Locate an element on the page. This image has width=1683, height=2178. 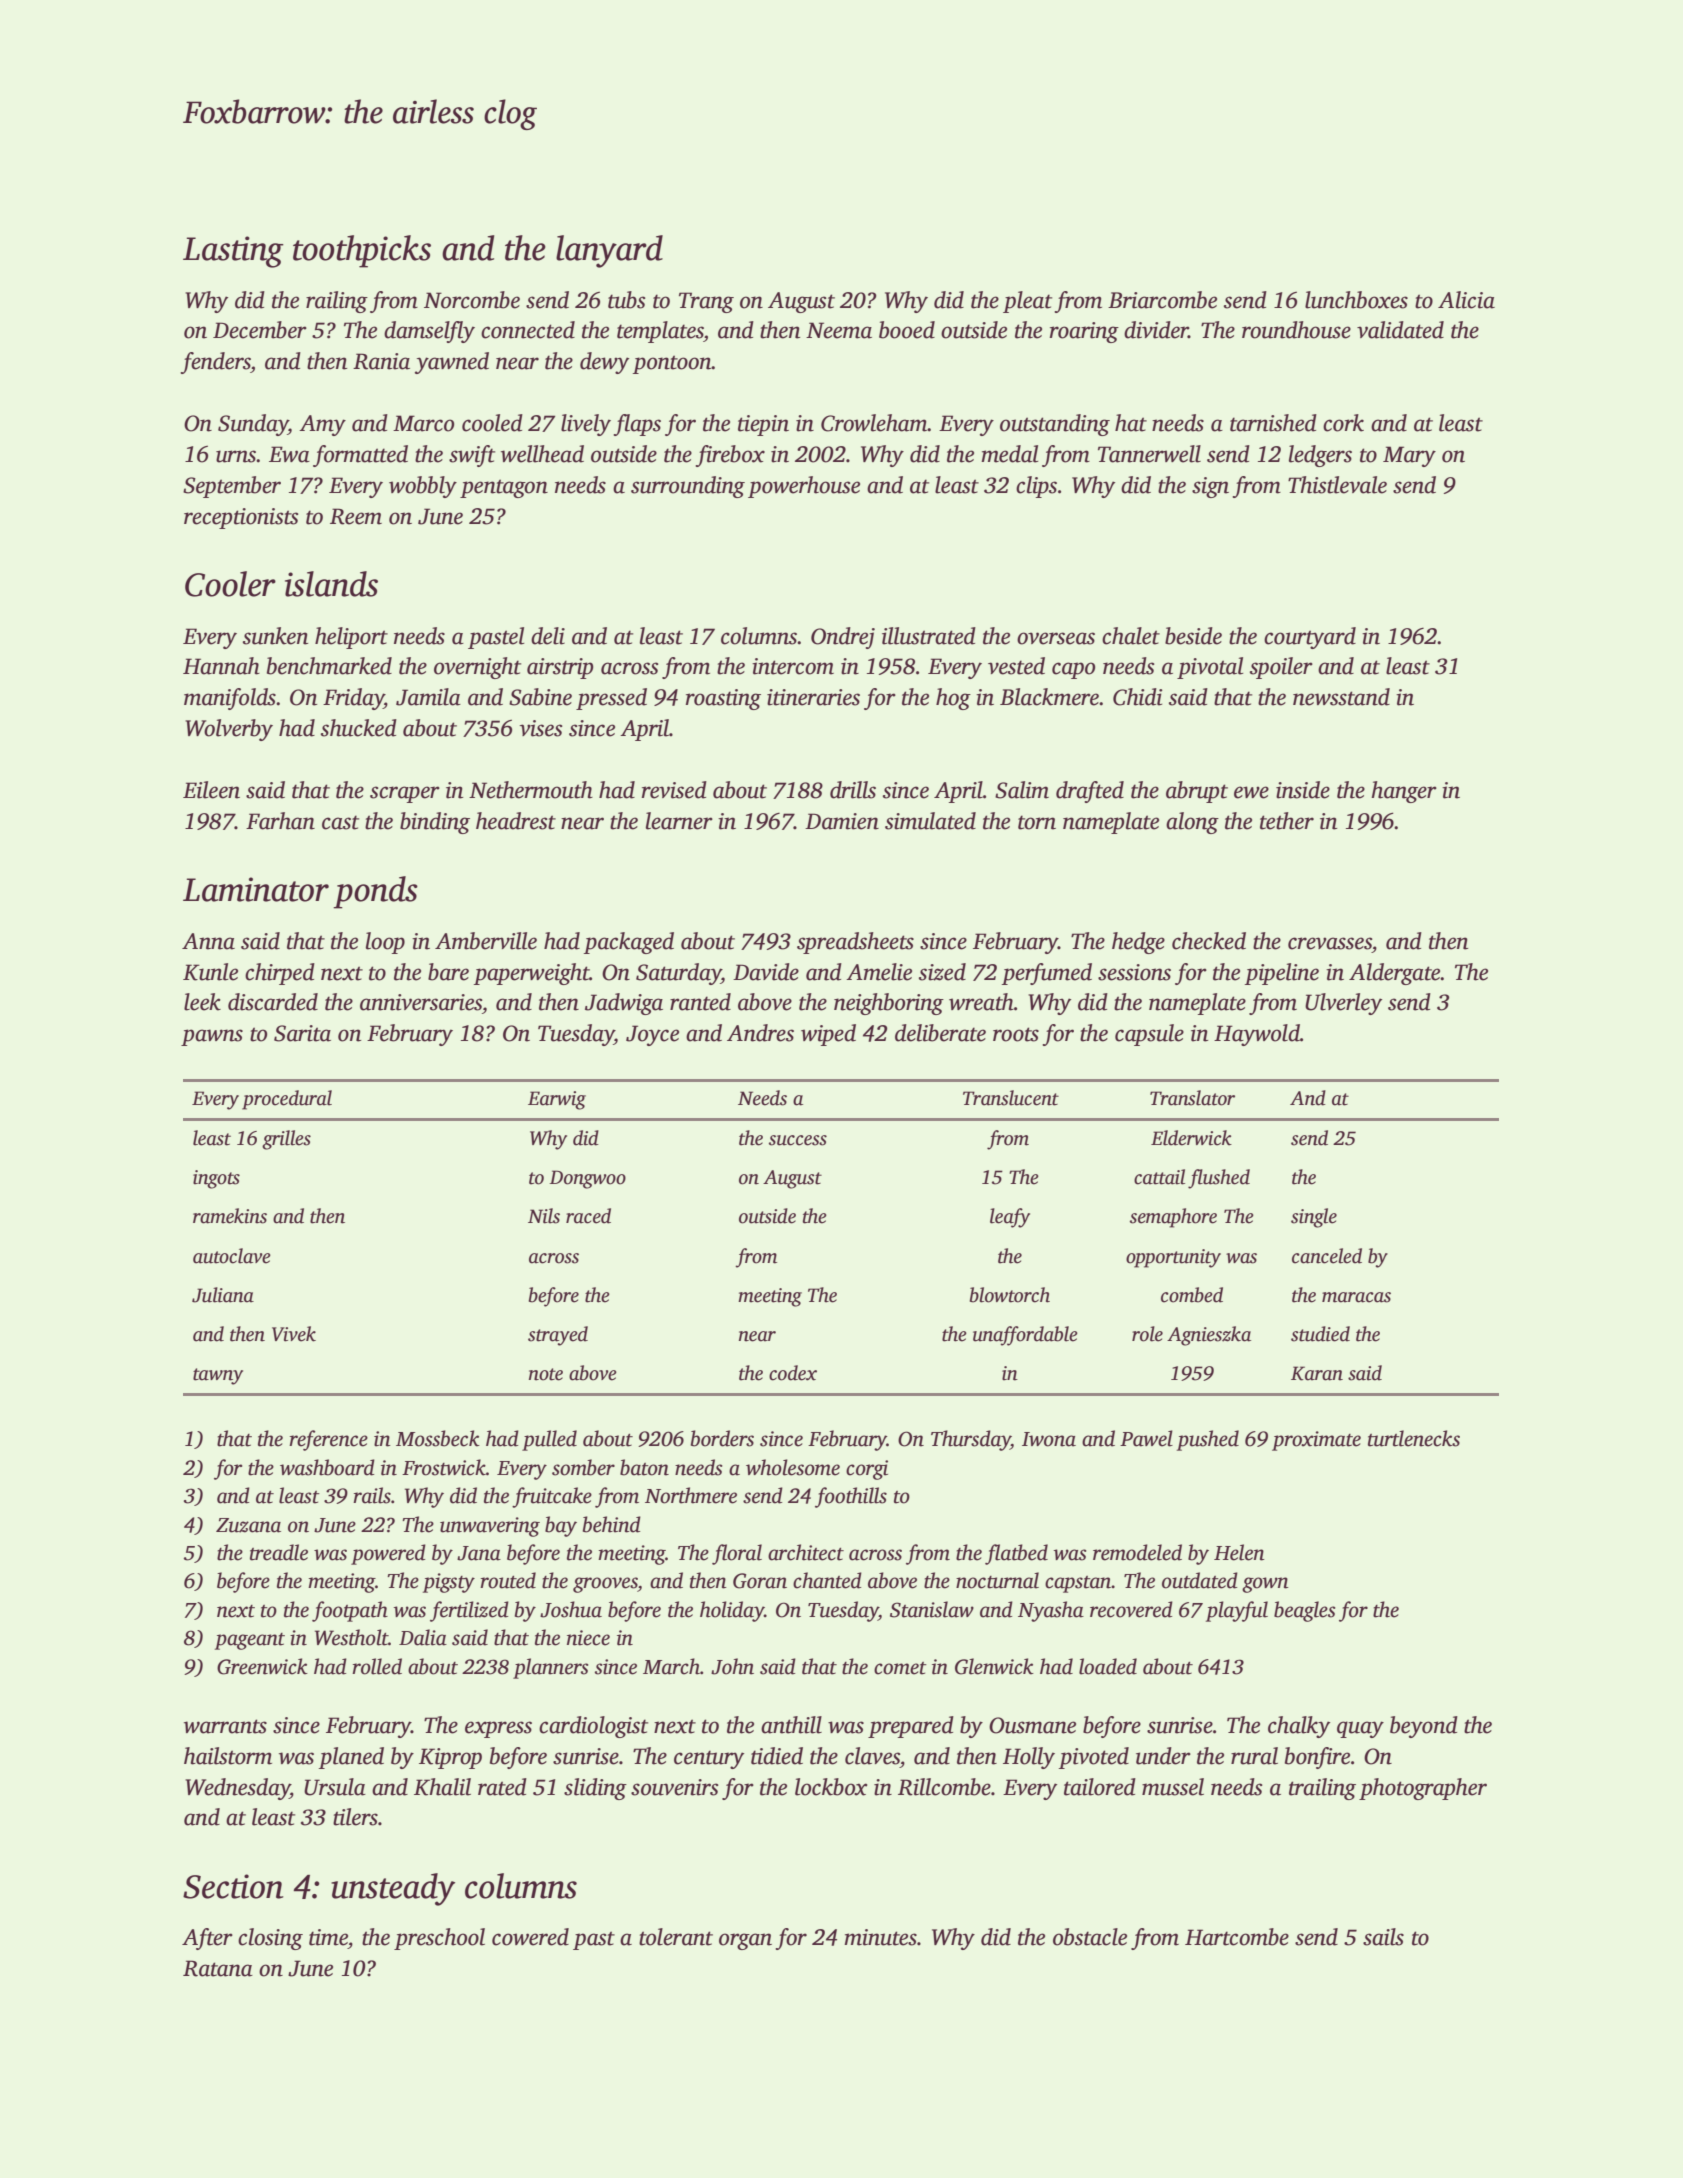
clips is located at coordinates (1036, 487).
